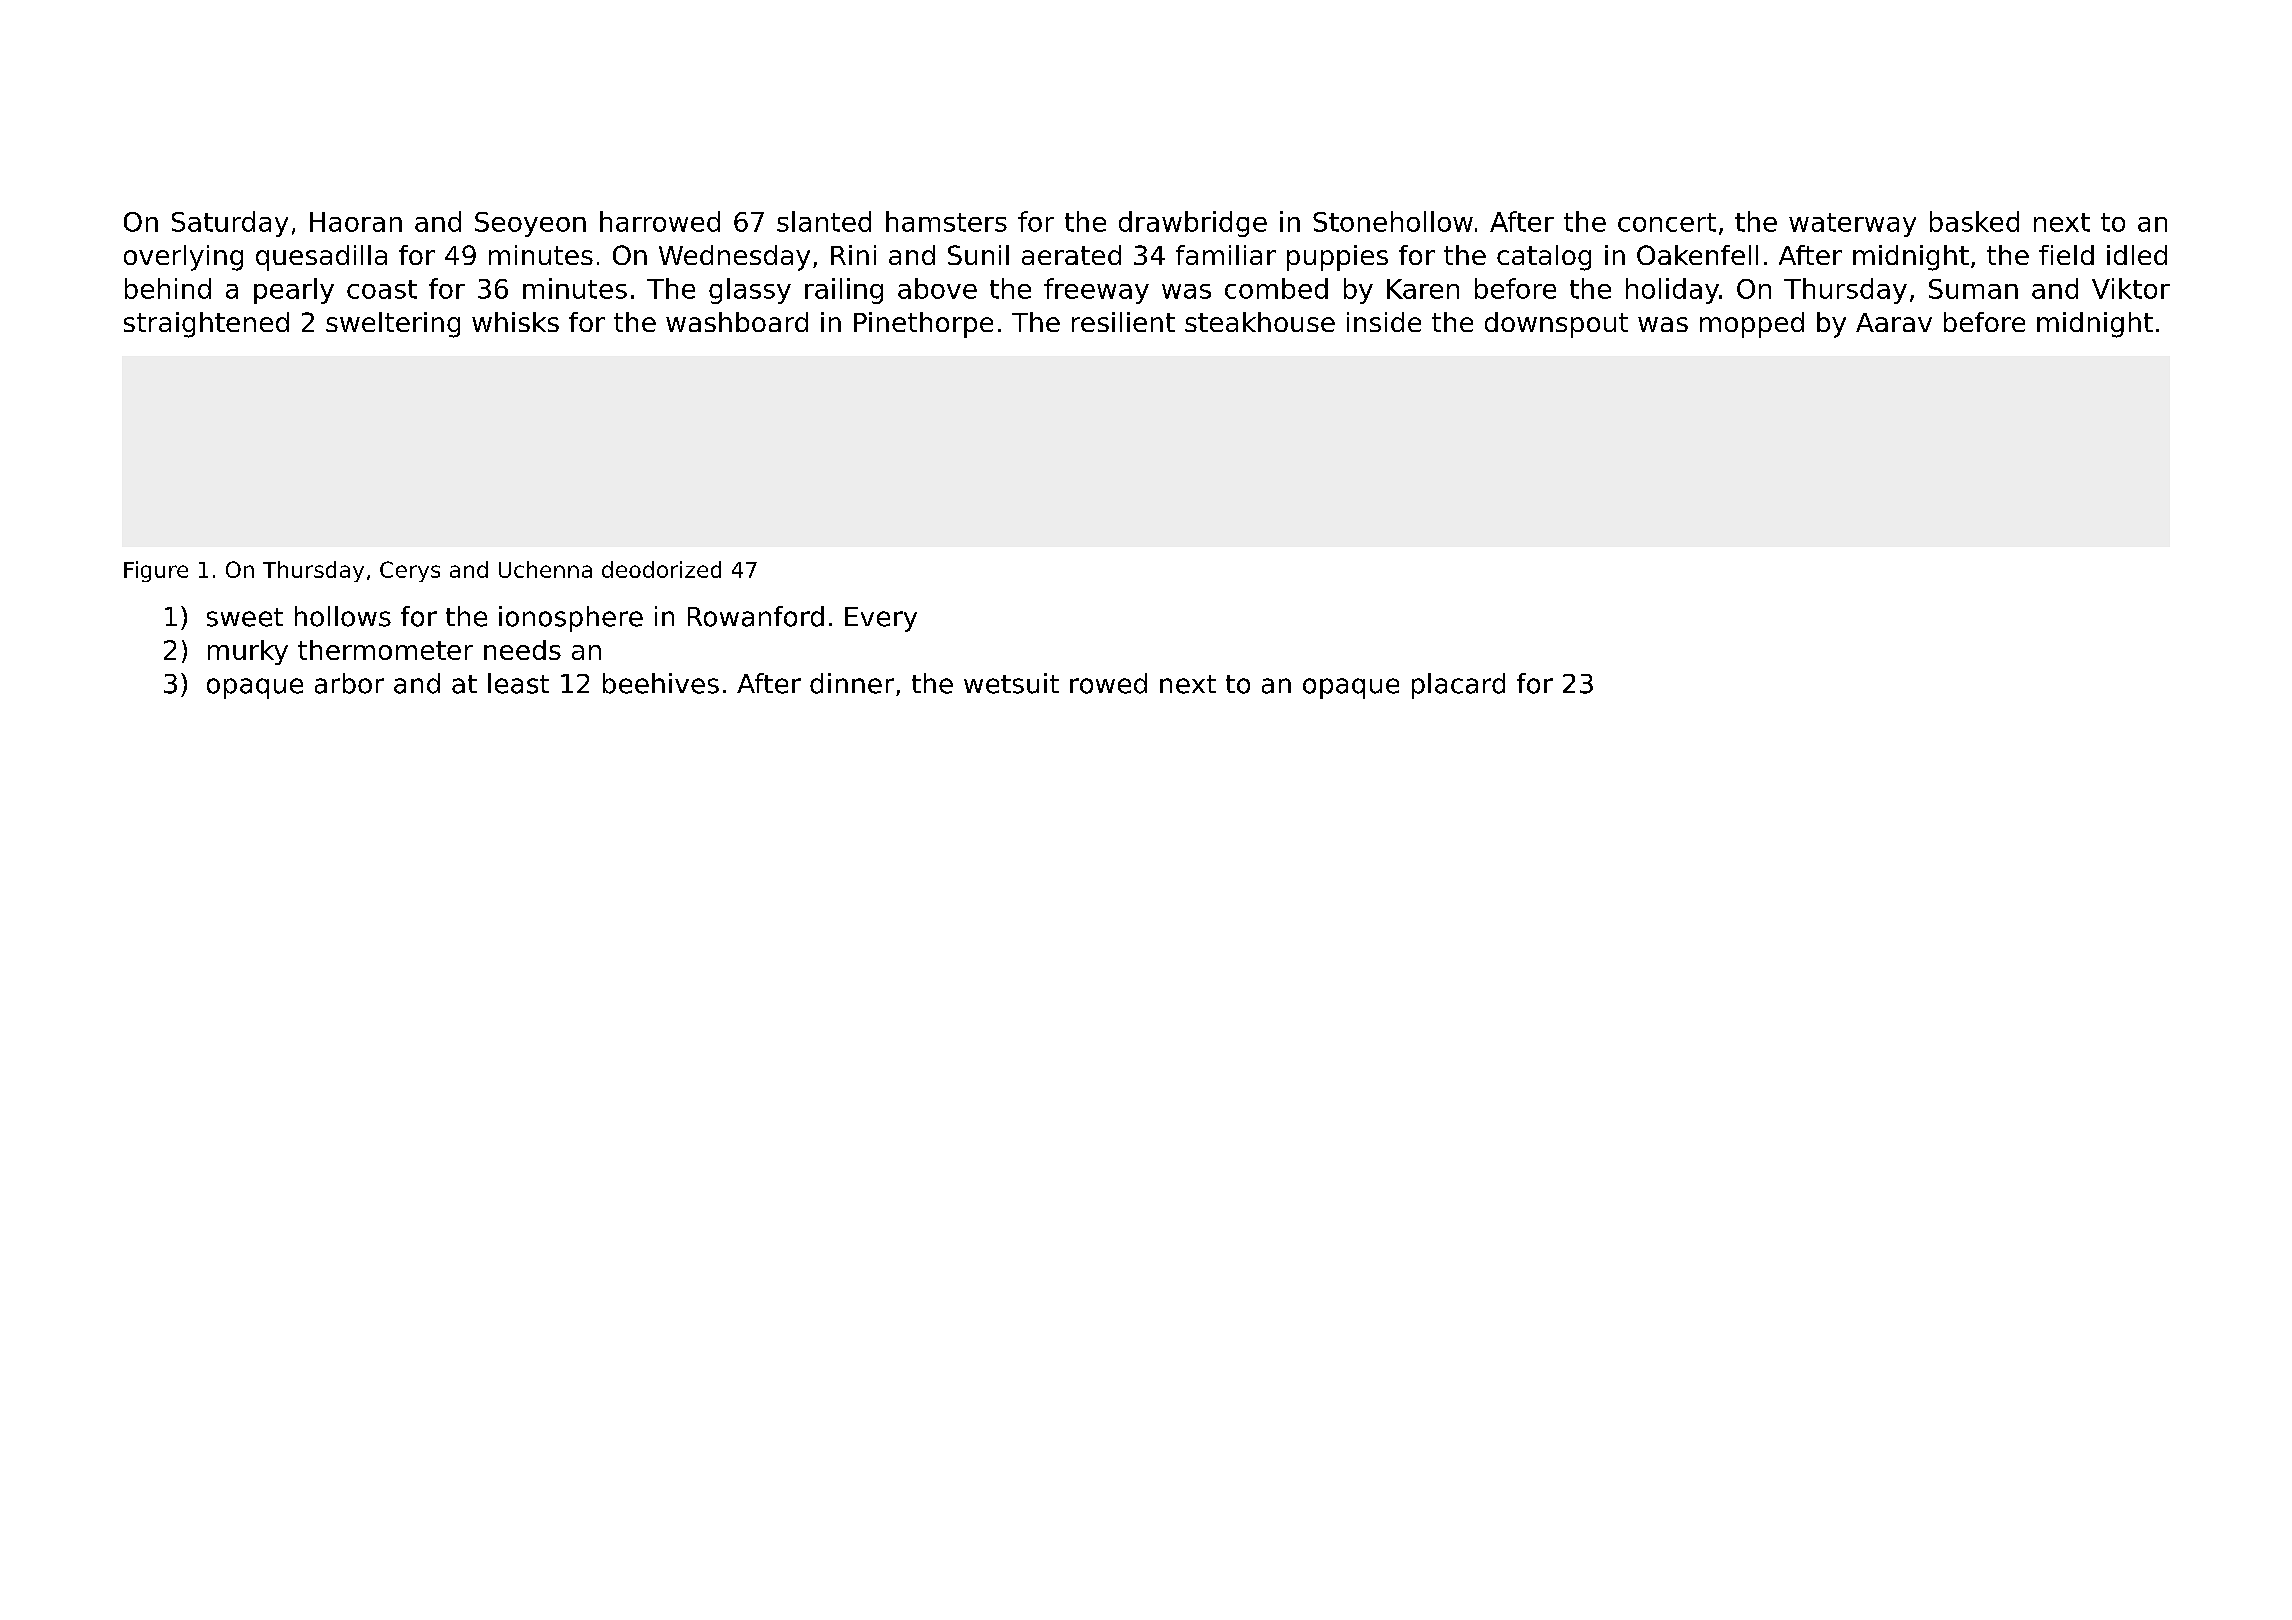 The width and height of the screenshot is (2292, 1620). What do you see at coordinates (1667, 222) in the screenshot?
I see `concert` at bounding box center [1667, 222].
